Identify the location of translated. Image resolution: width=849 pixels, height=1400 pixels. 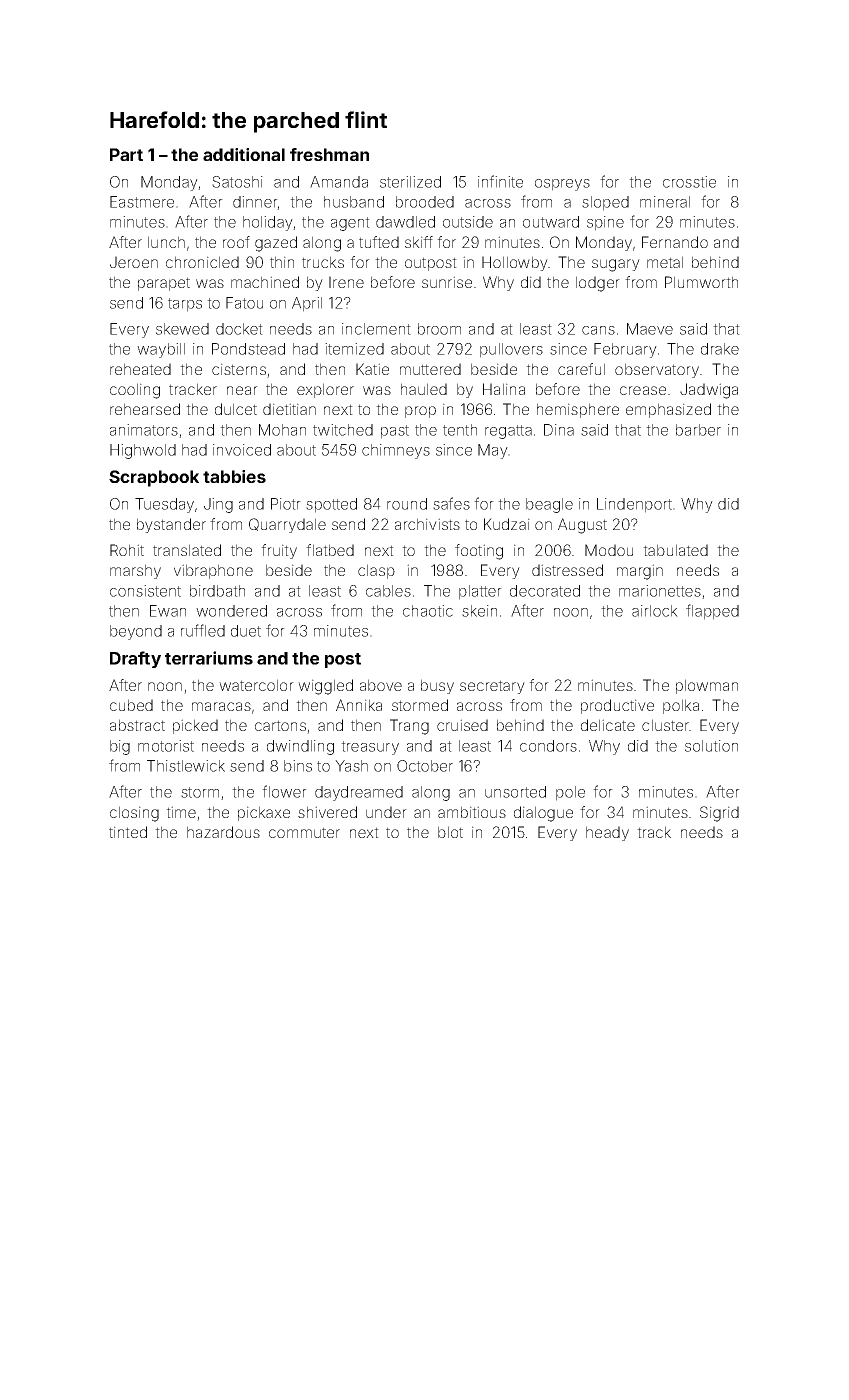
(187, 550).
